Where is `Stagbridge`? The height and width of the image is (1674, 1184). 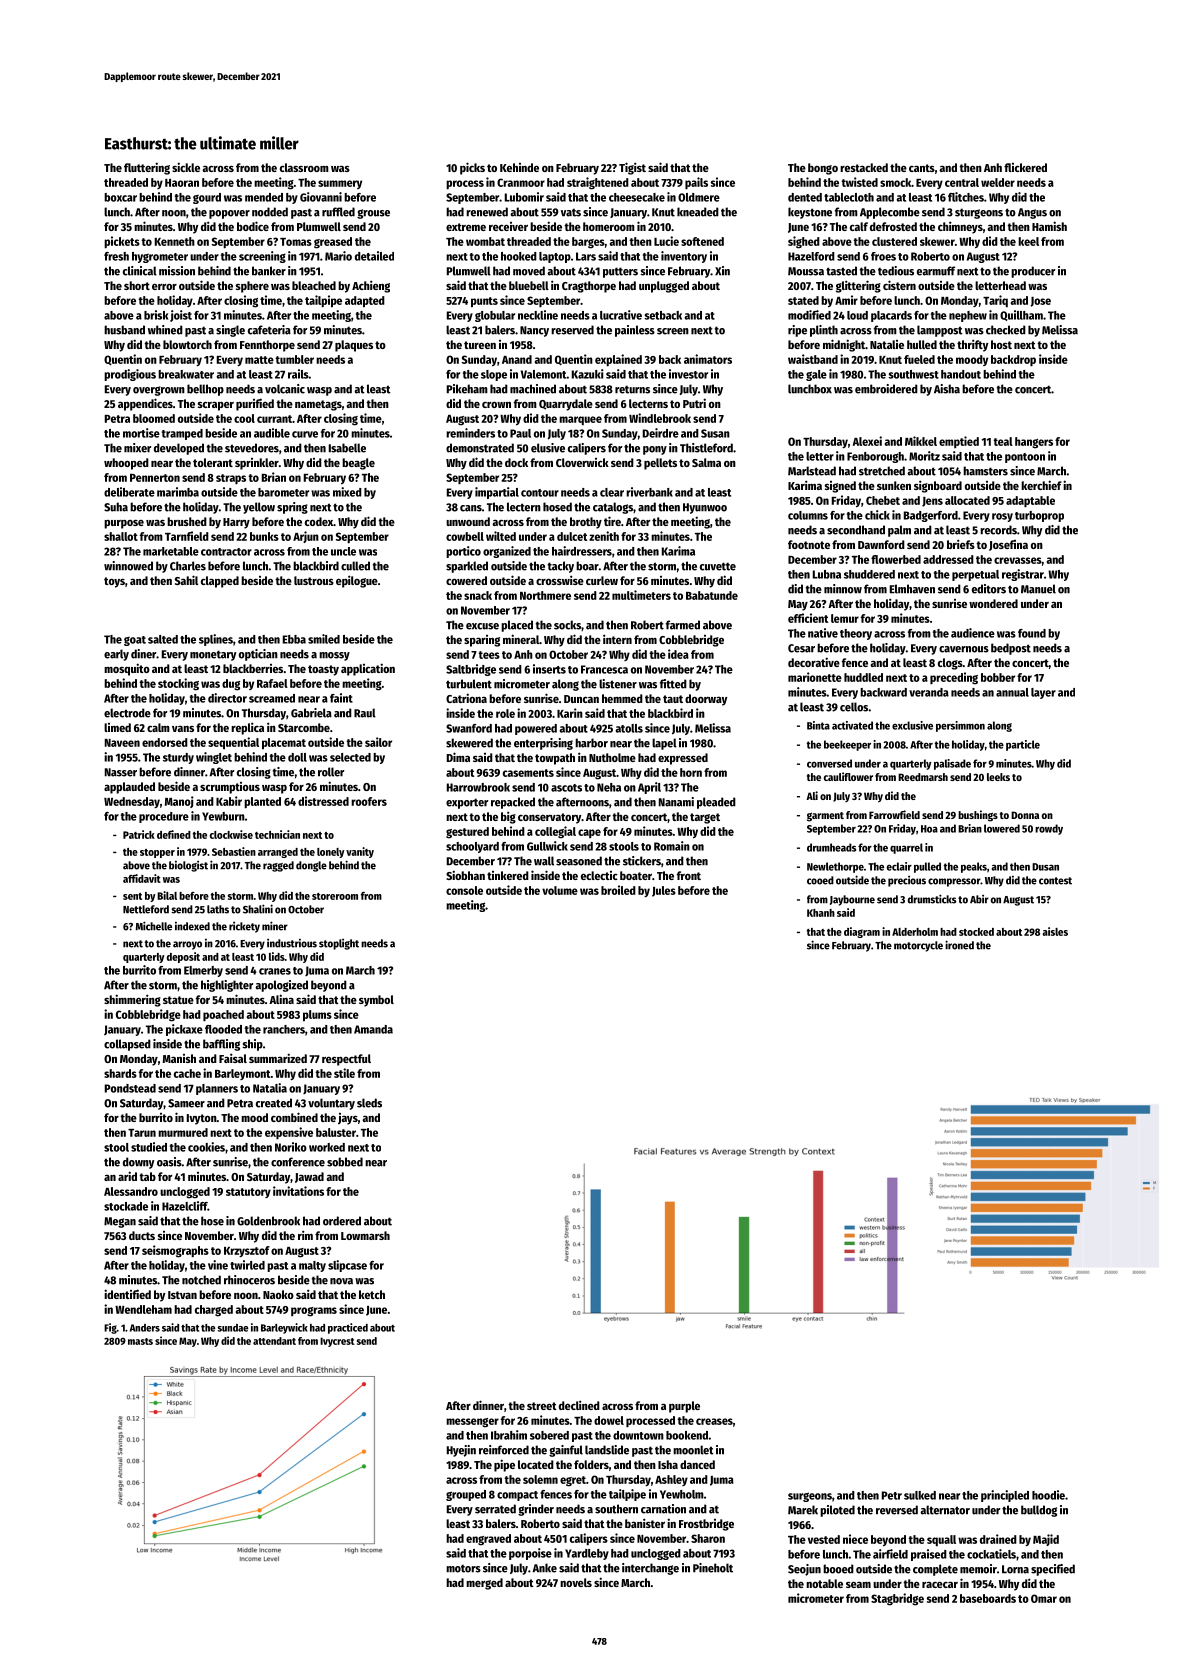 Stagbridge is located at coordinates (897, 1599).
